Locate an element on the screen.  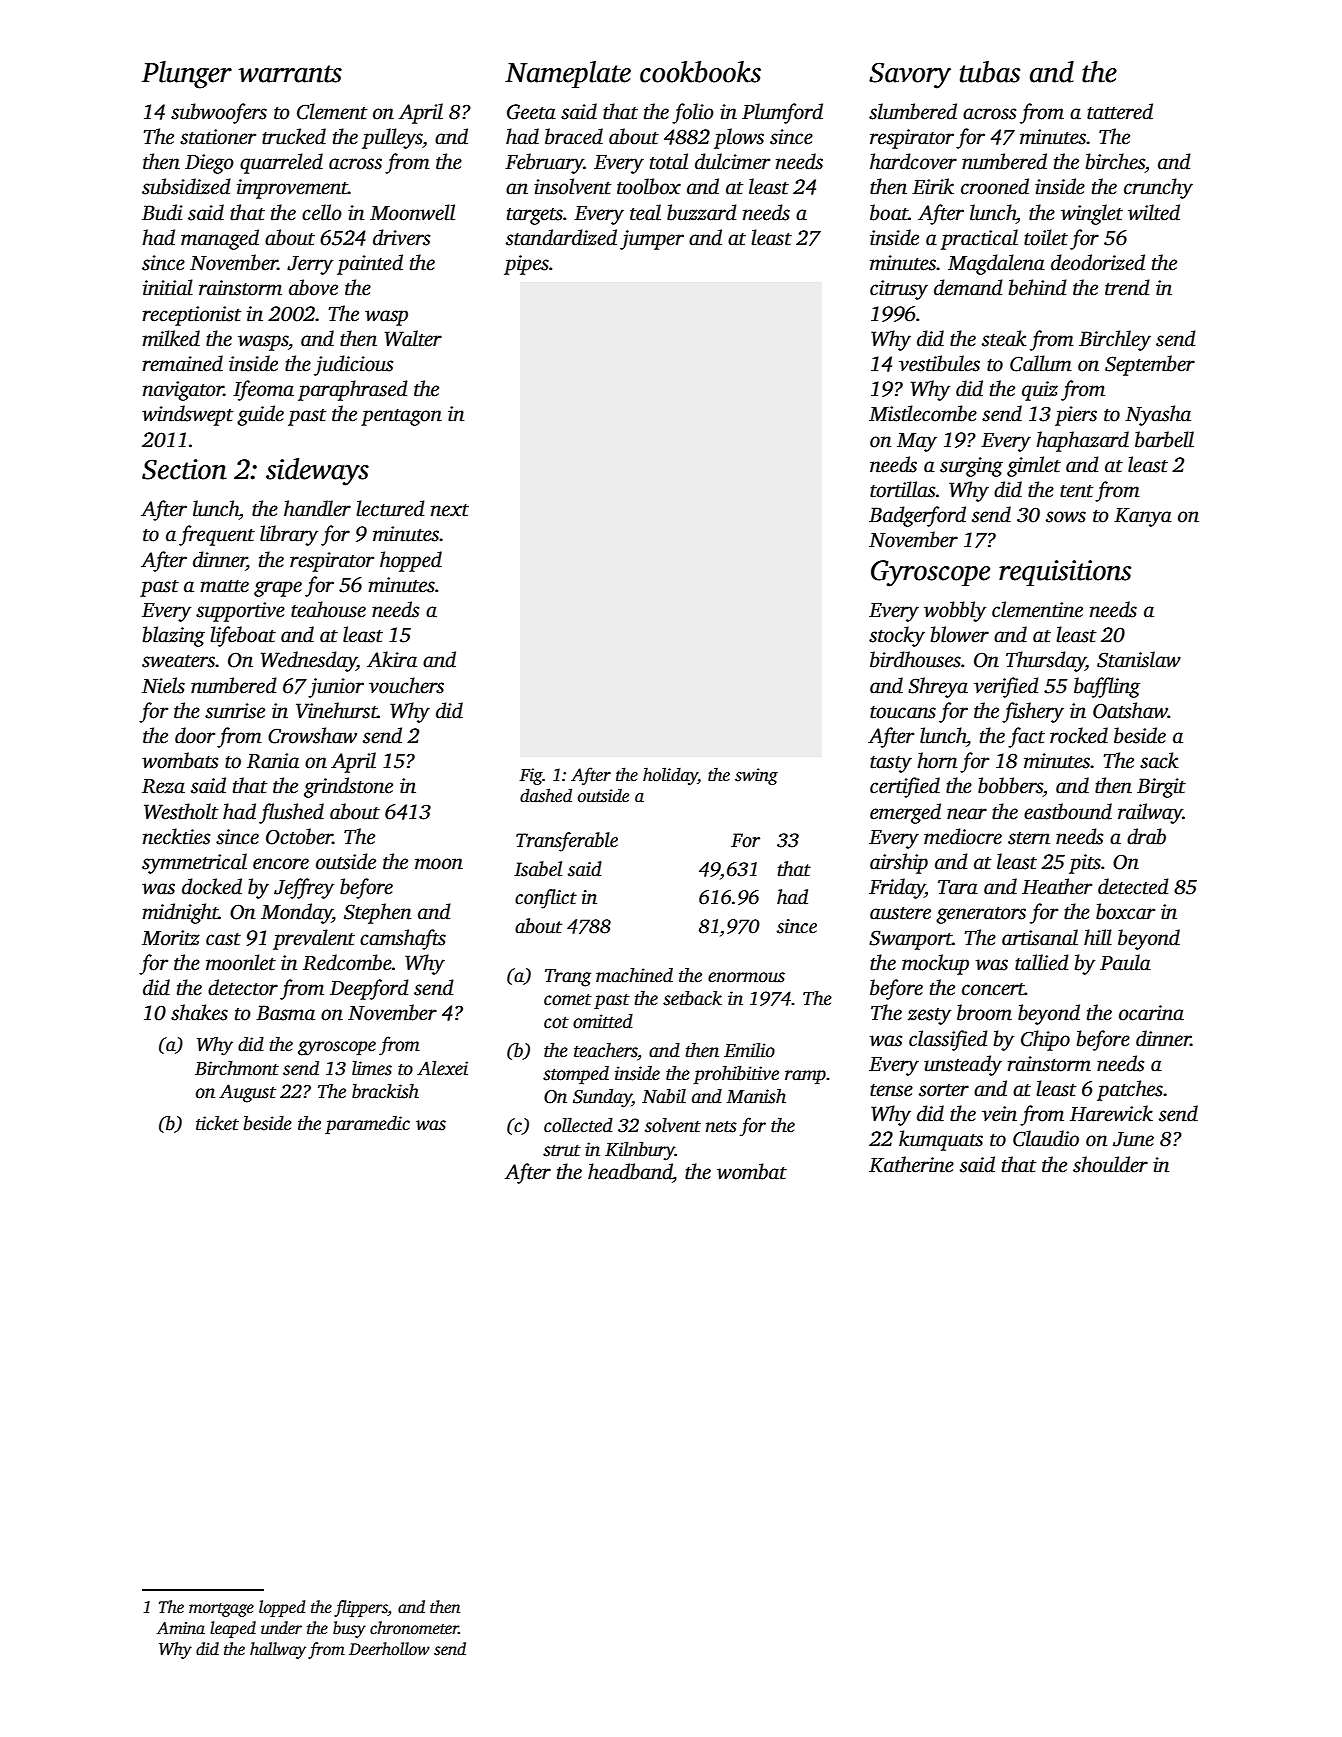
mortgage is located at coordinates (221, 1610).
